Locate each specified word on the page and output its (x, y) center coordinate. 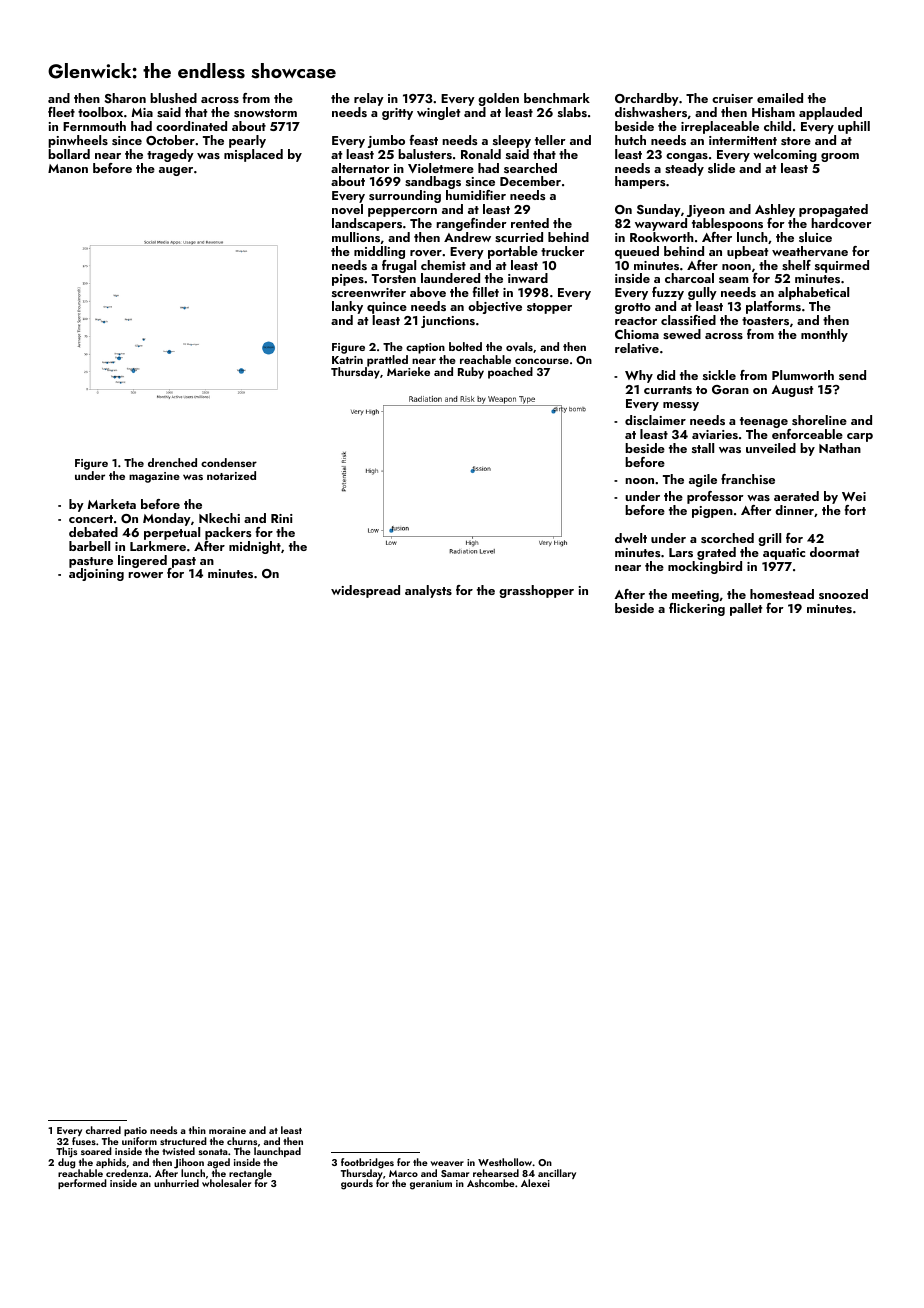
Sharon (125, 98)
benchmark (557, 98)
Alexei (535, 1183)
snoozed (843, 594)
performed (82, 1184)
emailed (780, 98)
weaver (447, 1163)
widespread (365, 591)
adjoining (96, 574)
